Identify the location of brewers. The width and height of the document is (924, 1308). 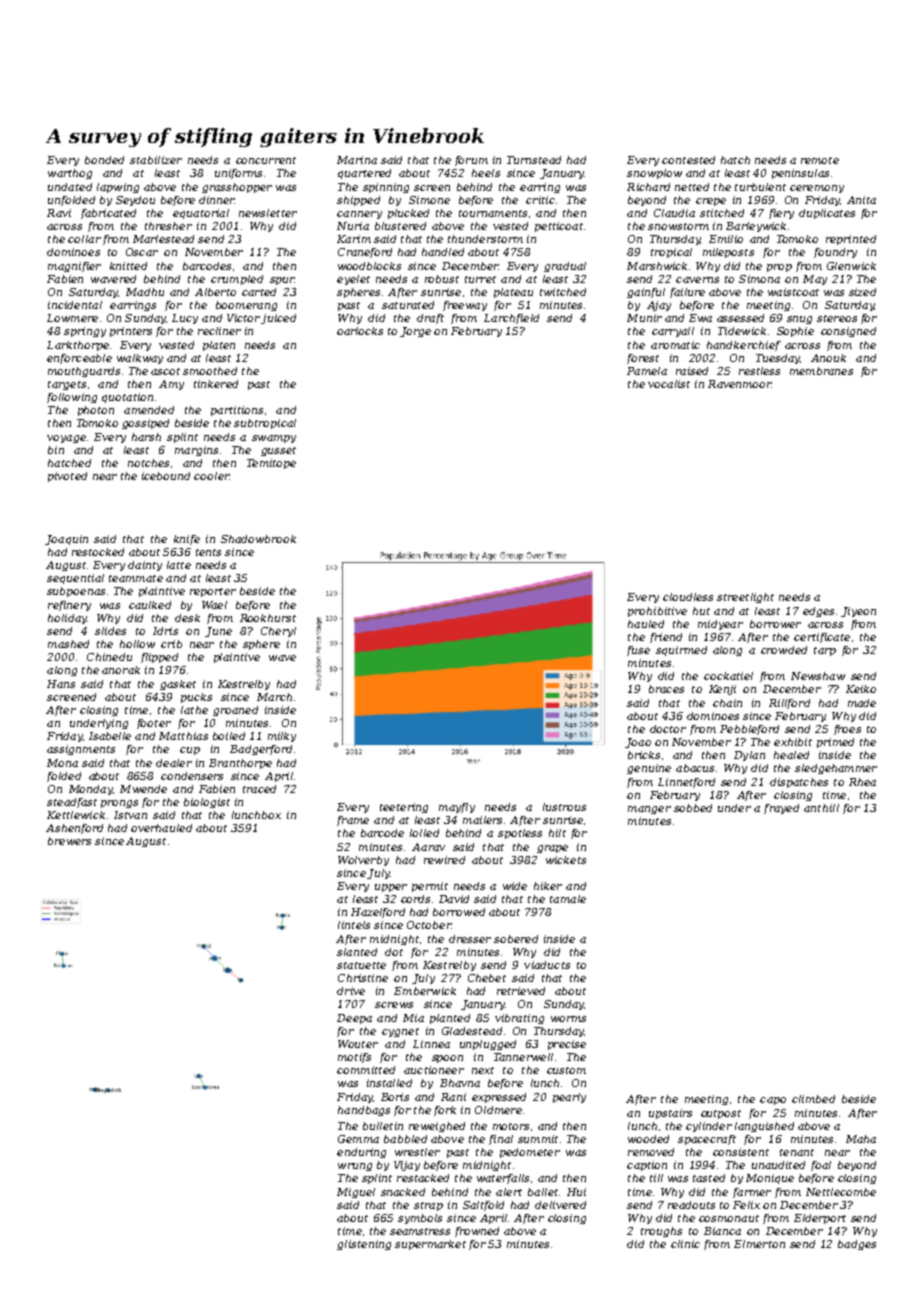
(69, 841).
